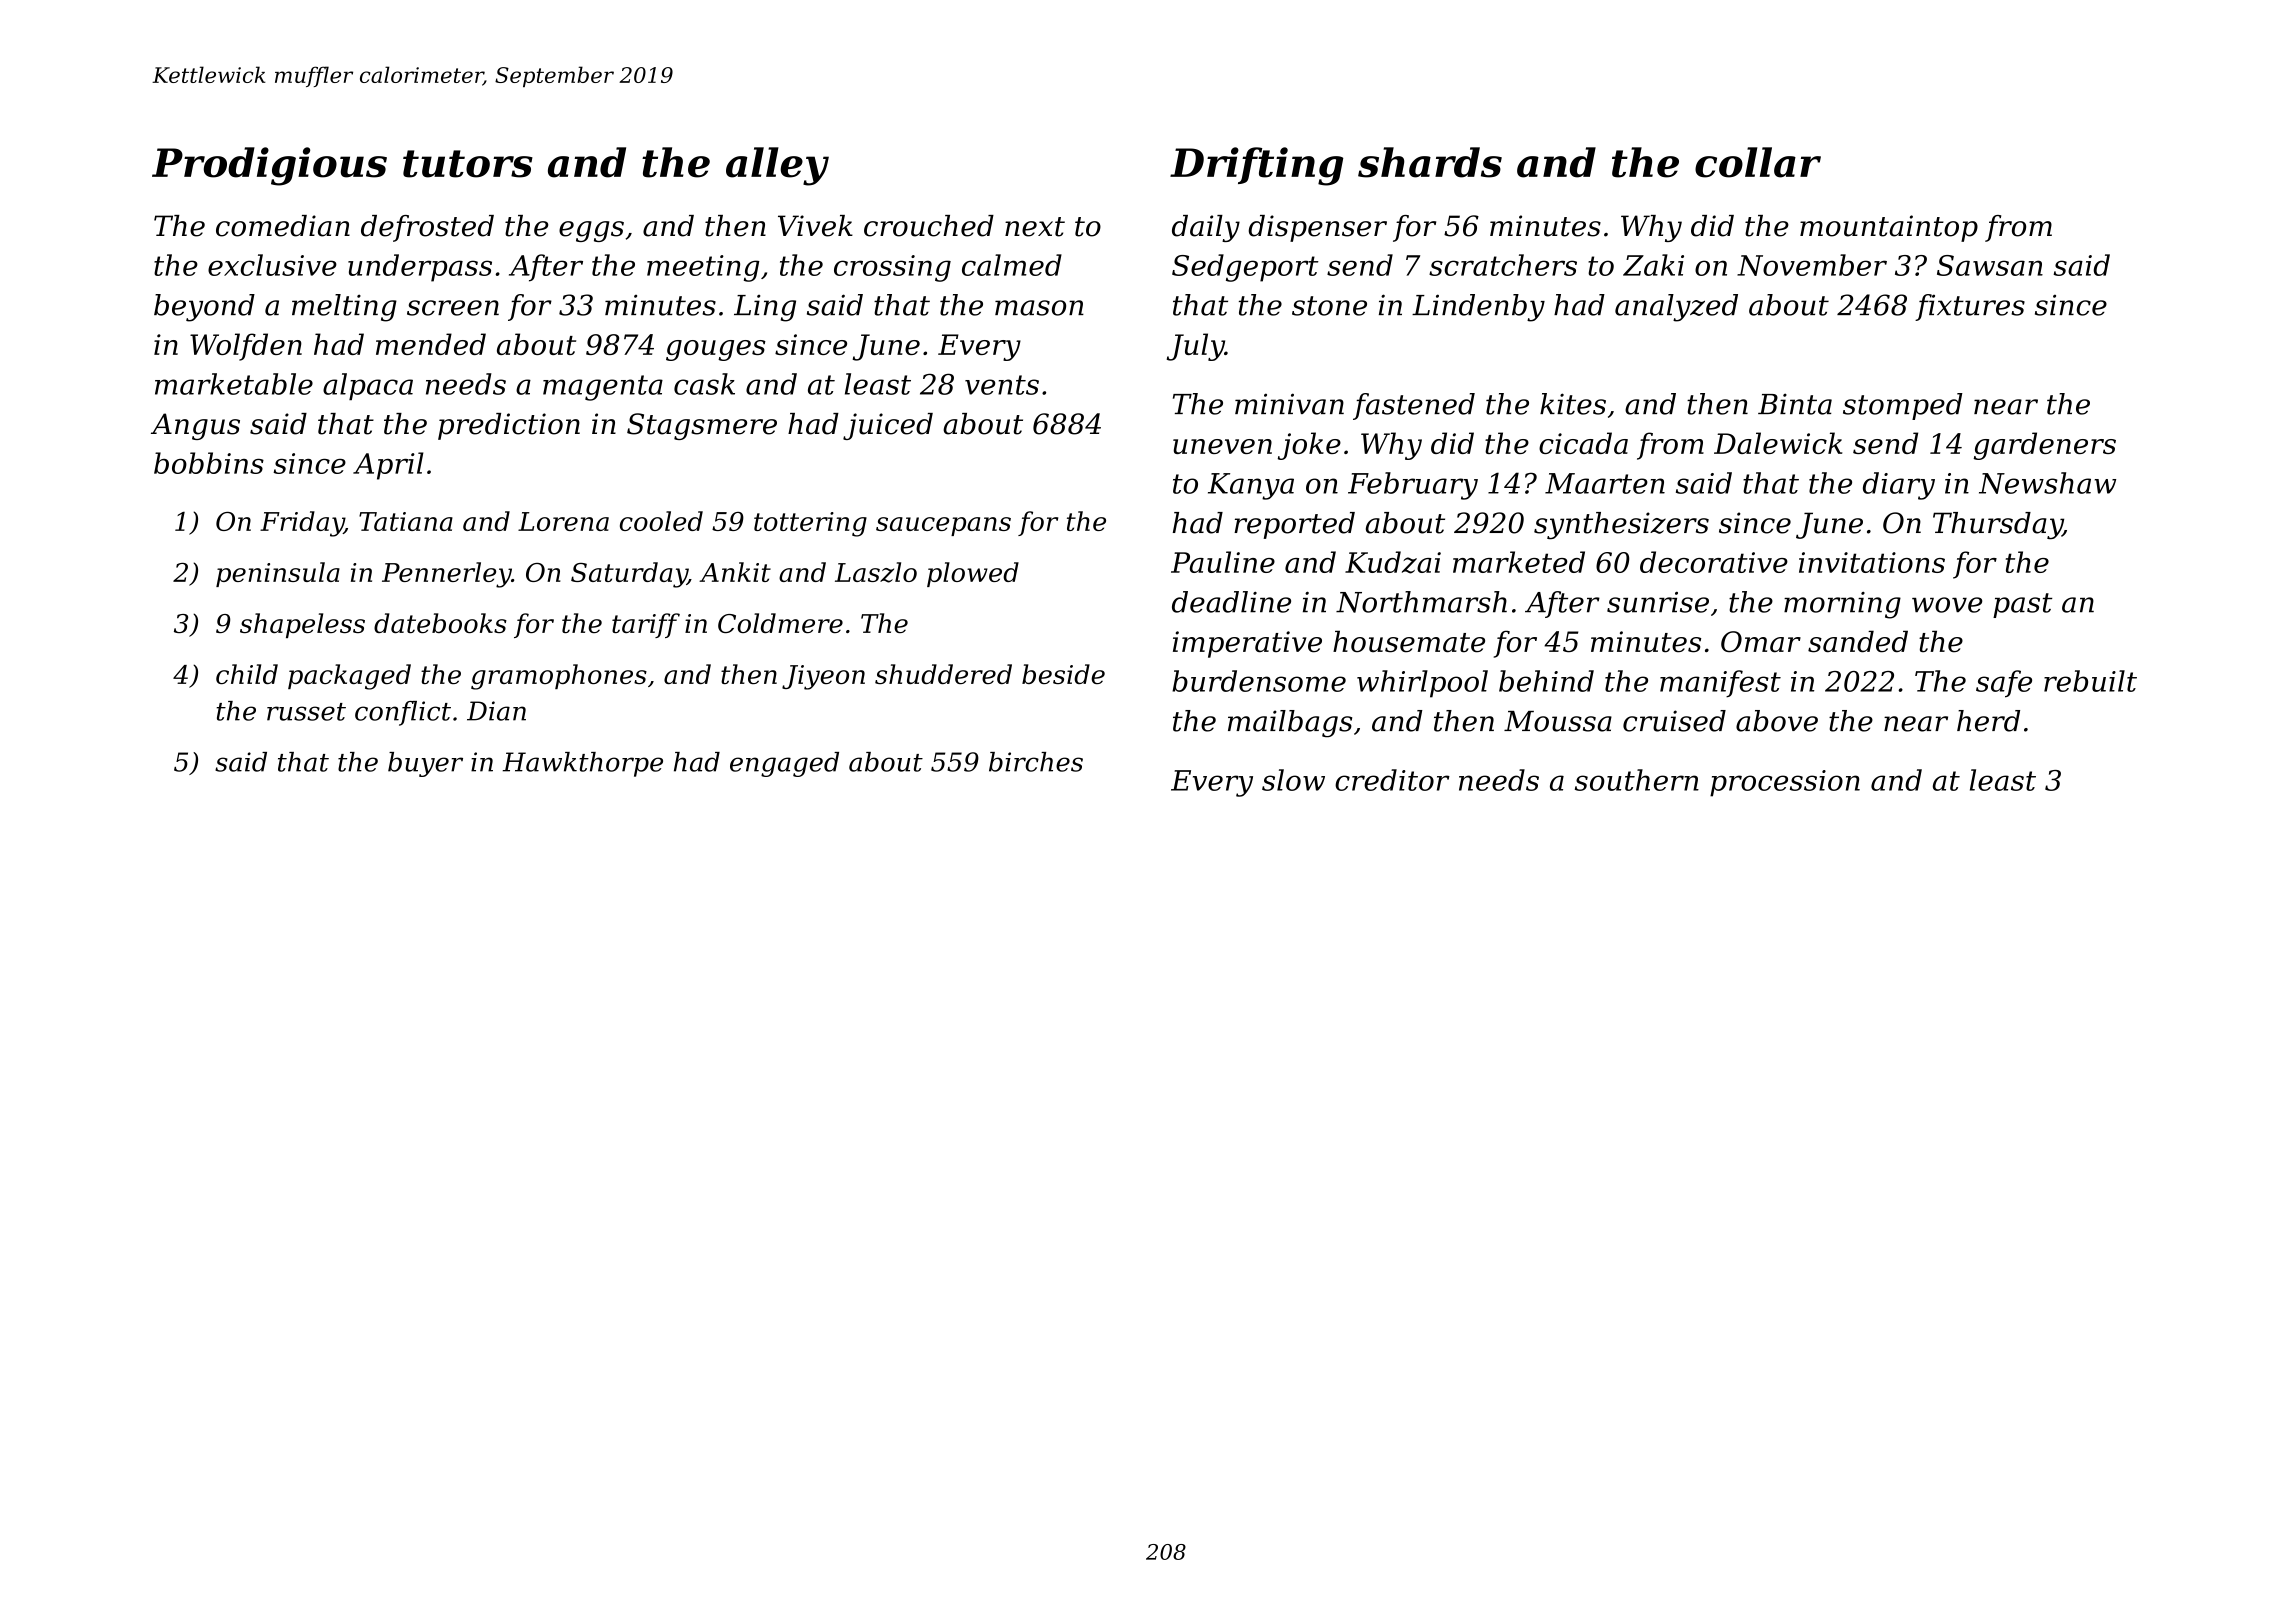 This screenshot has height=1620, width=2292. What do you see at coordinates (1970, 307) in the screenshot?
I see `fixtures` at bounding box center [1970, 307].
